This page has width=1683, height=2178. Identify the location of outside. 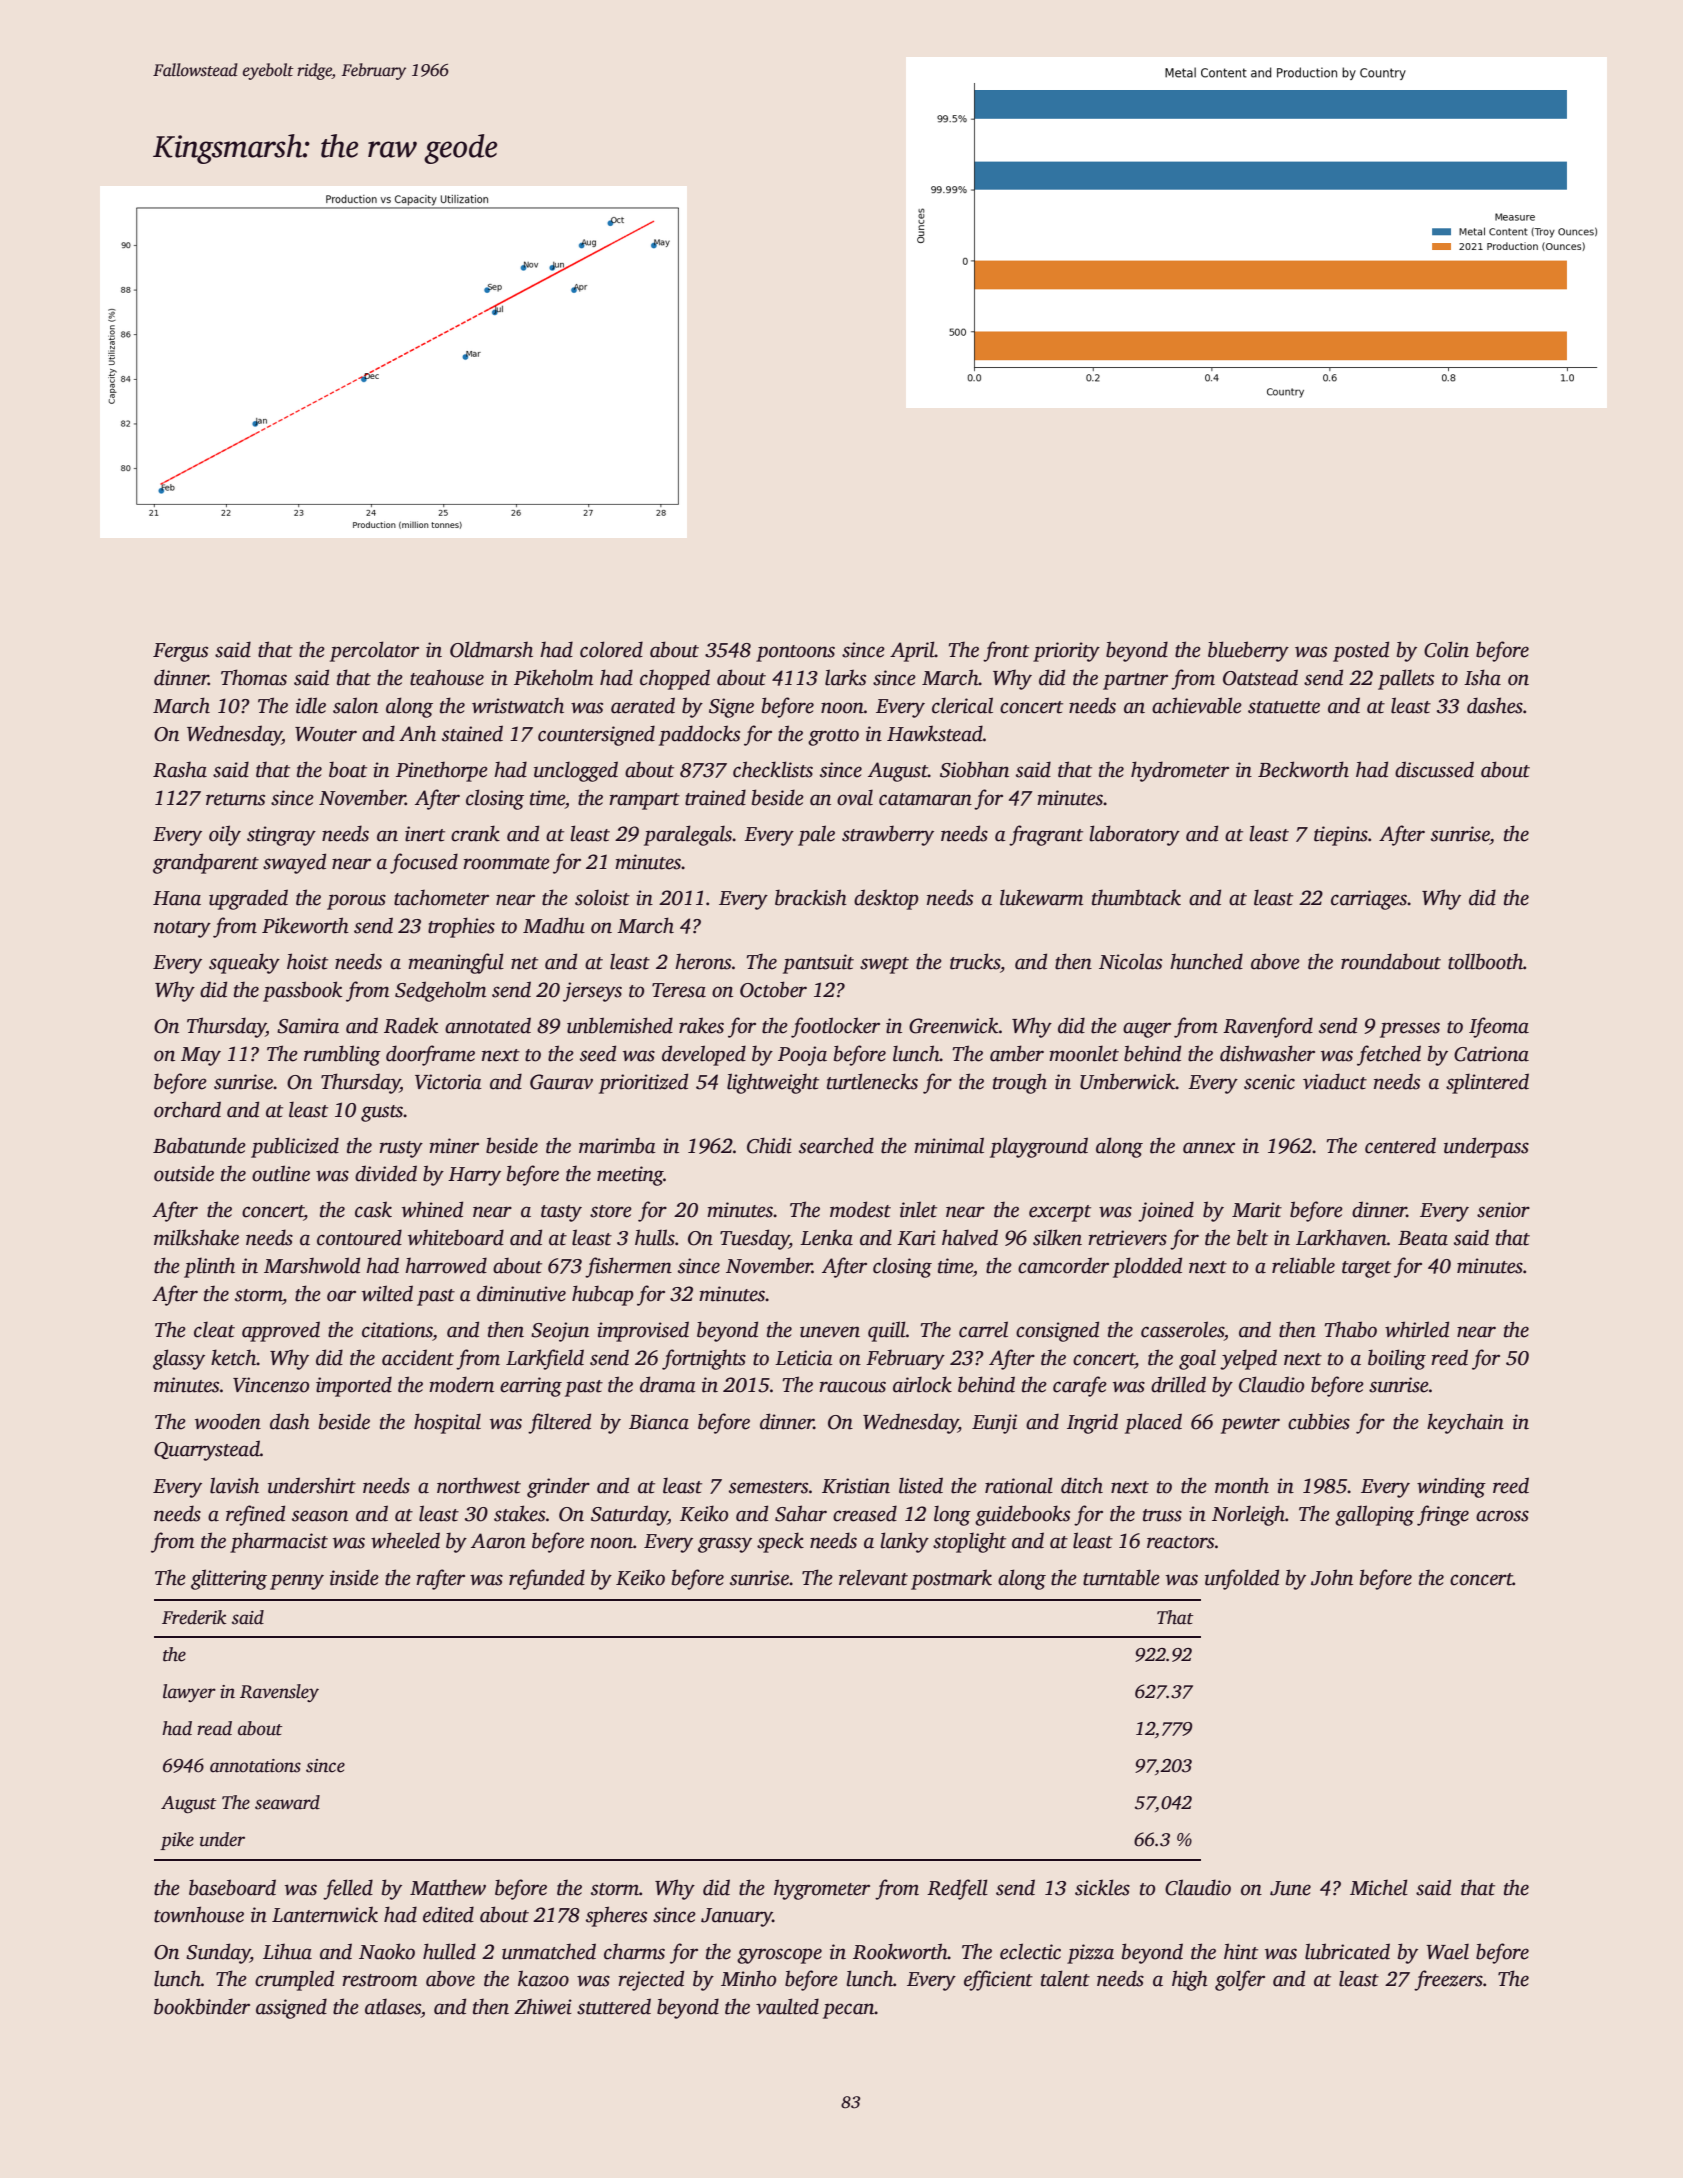
(184, 1173).
